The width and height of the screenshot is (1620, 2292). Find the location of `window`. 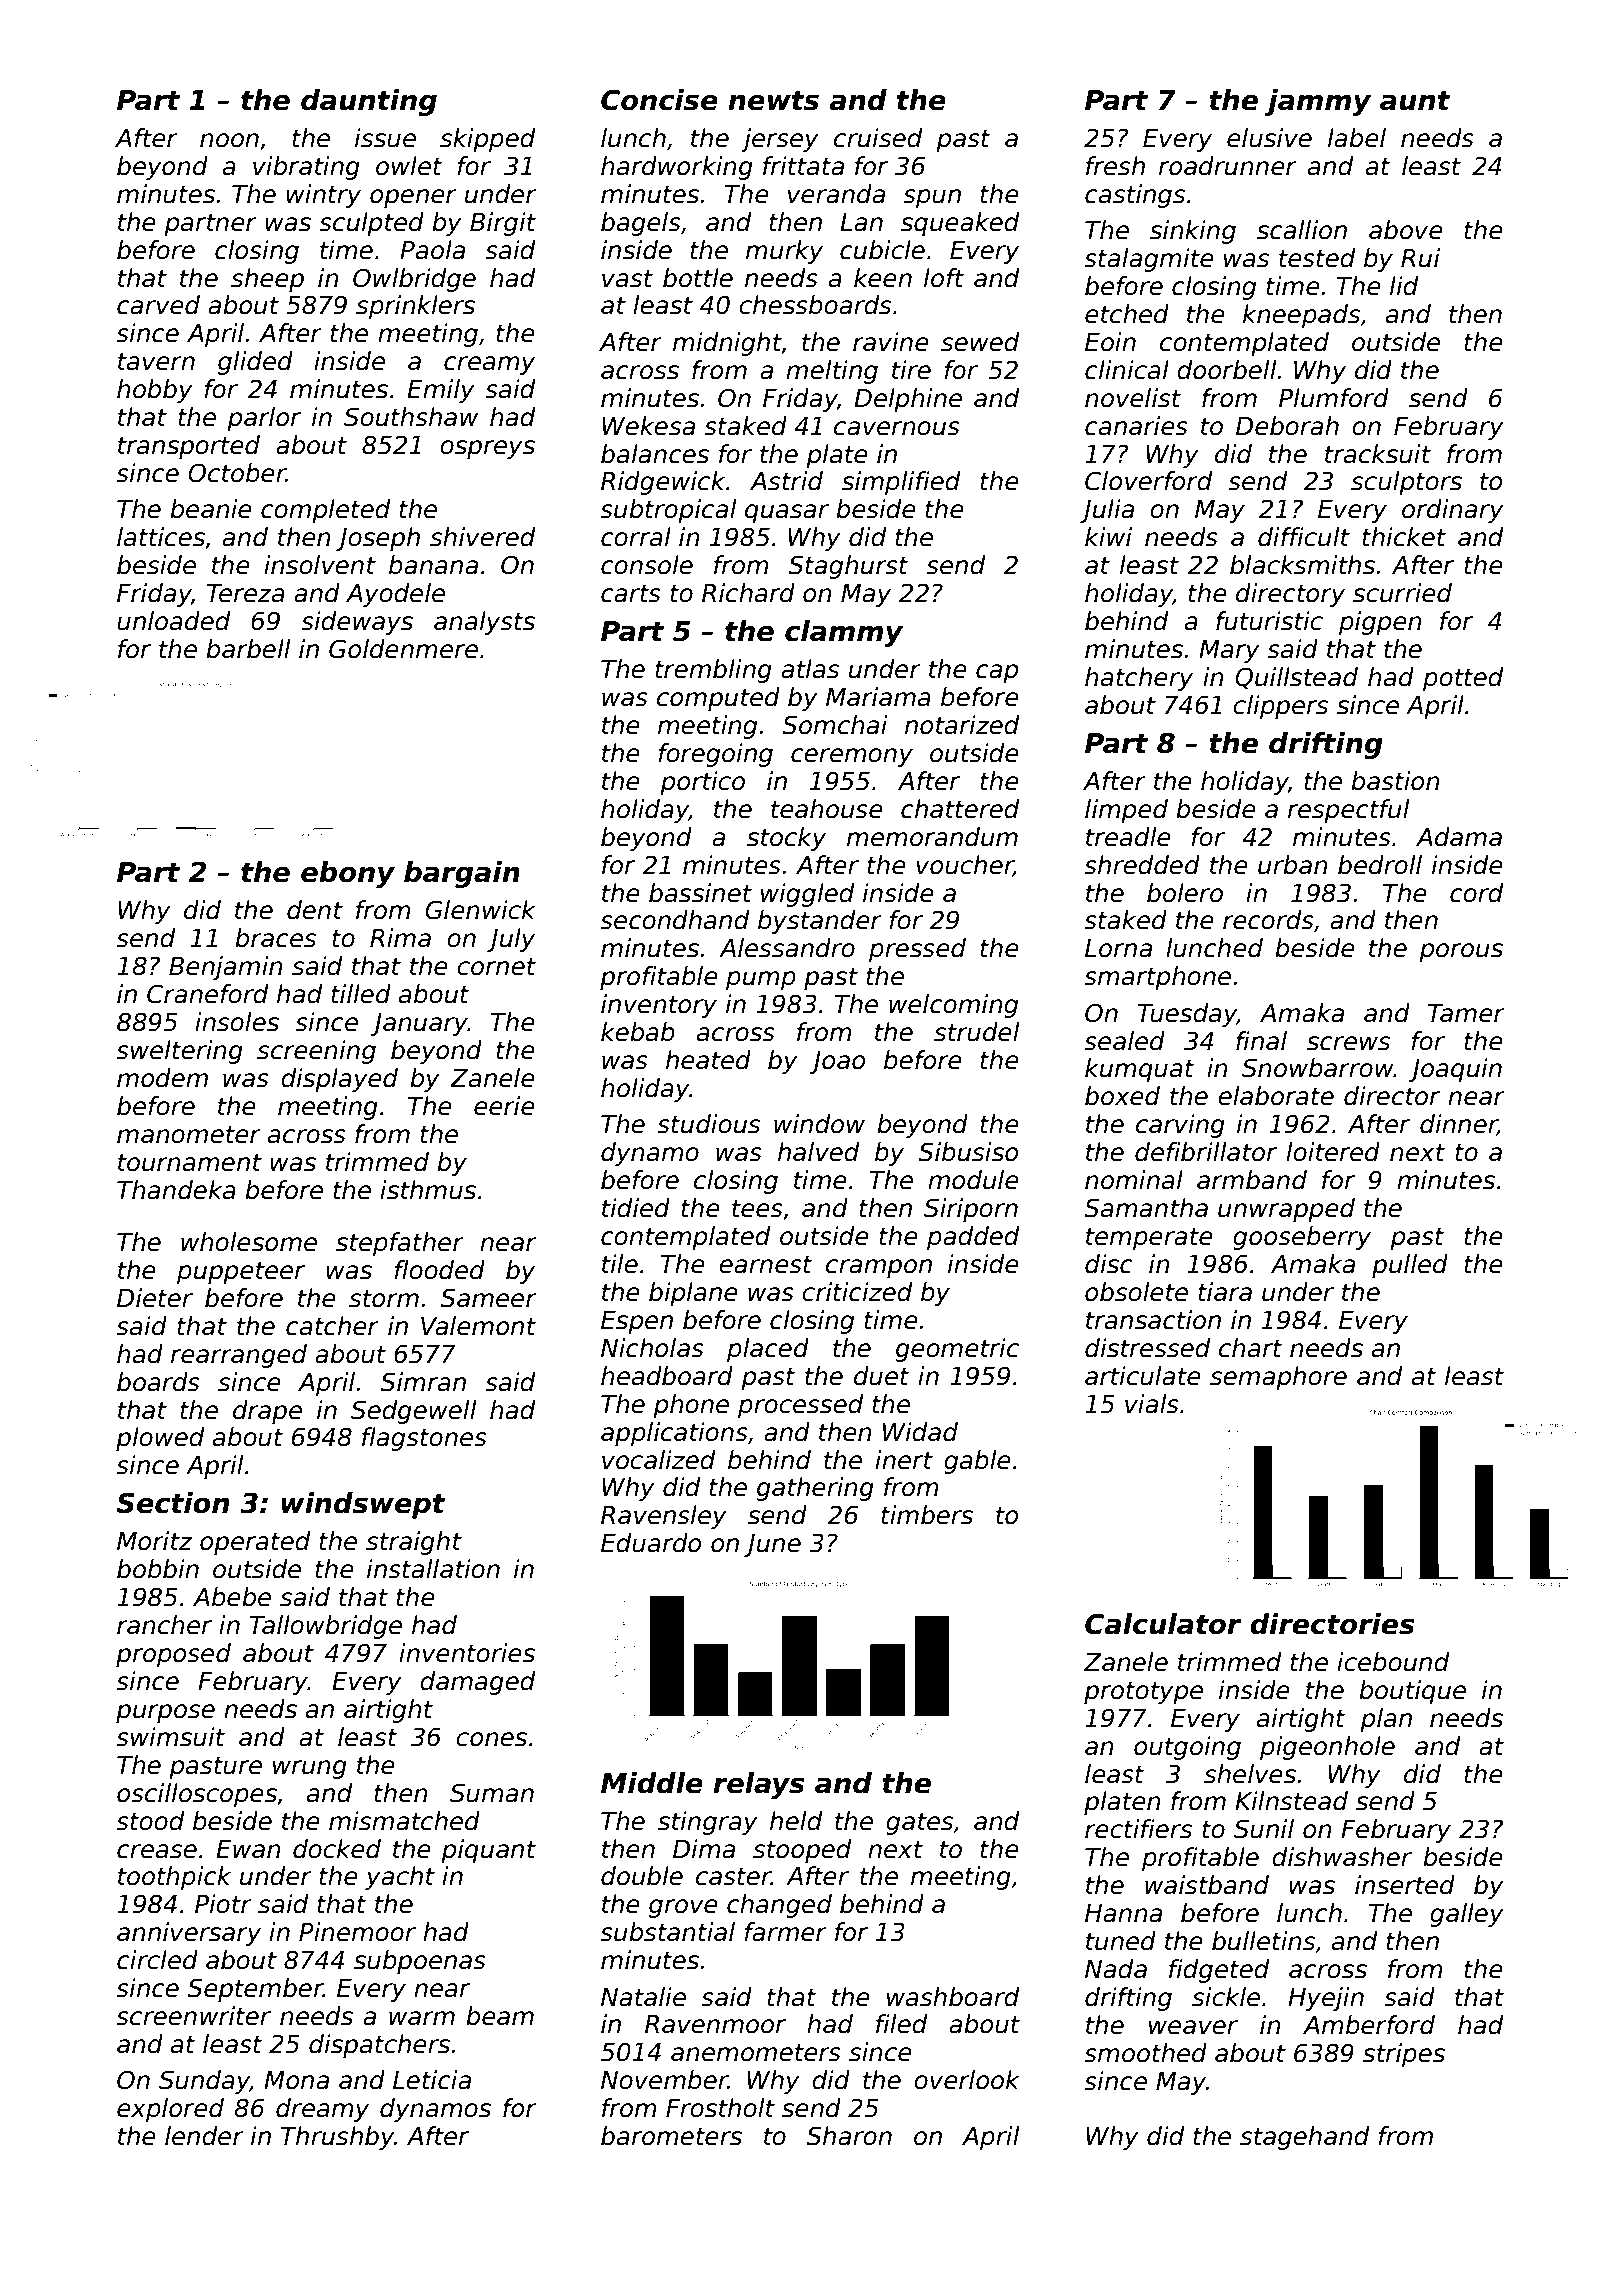

window is located at coordinates (819, 1124).
